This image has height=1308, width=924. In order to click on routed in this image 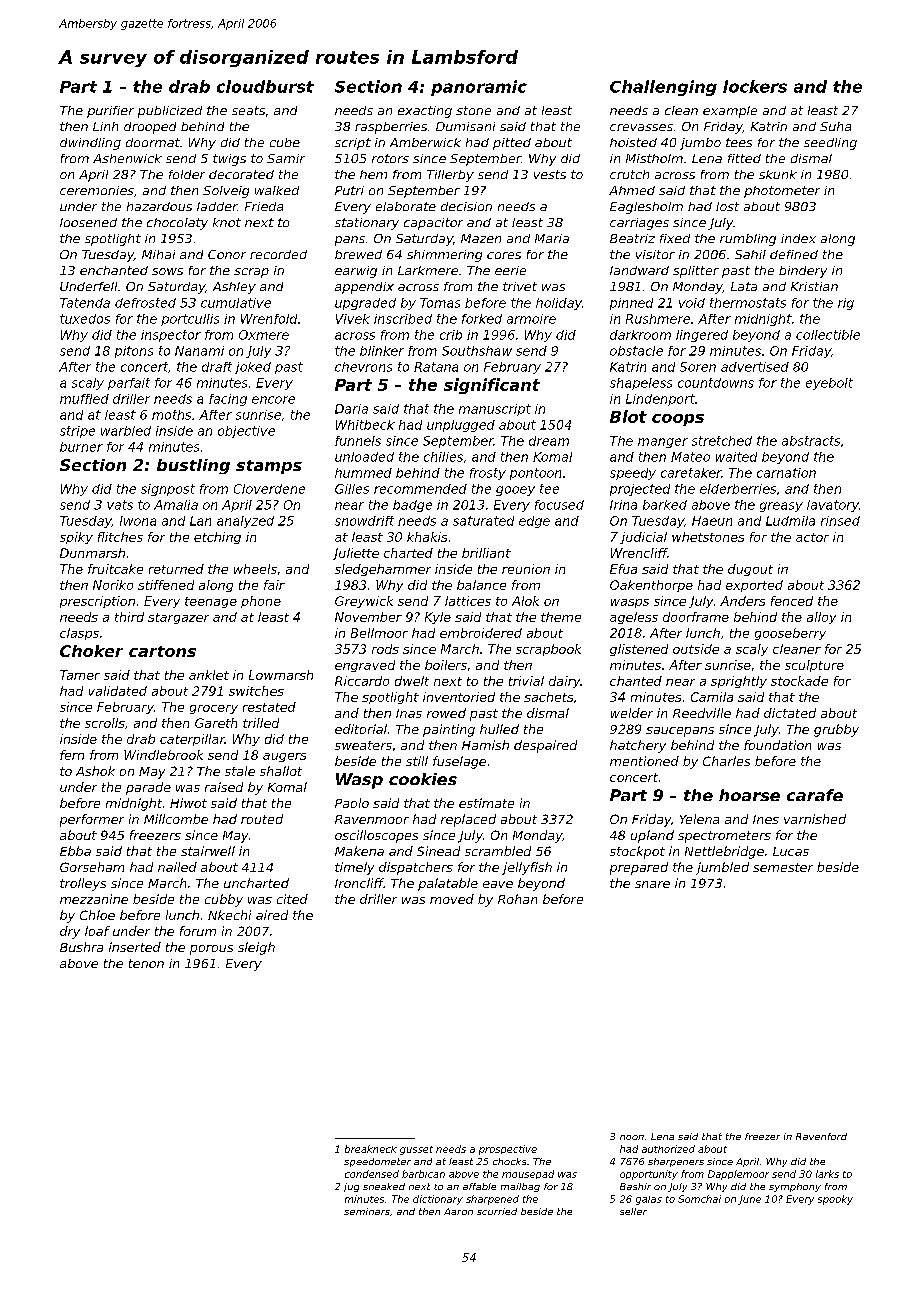, I will do `click(262, 819)`.
